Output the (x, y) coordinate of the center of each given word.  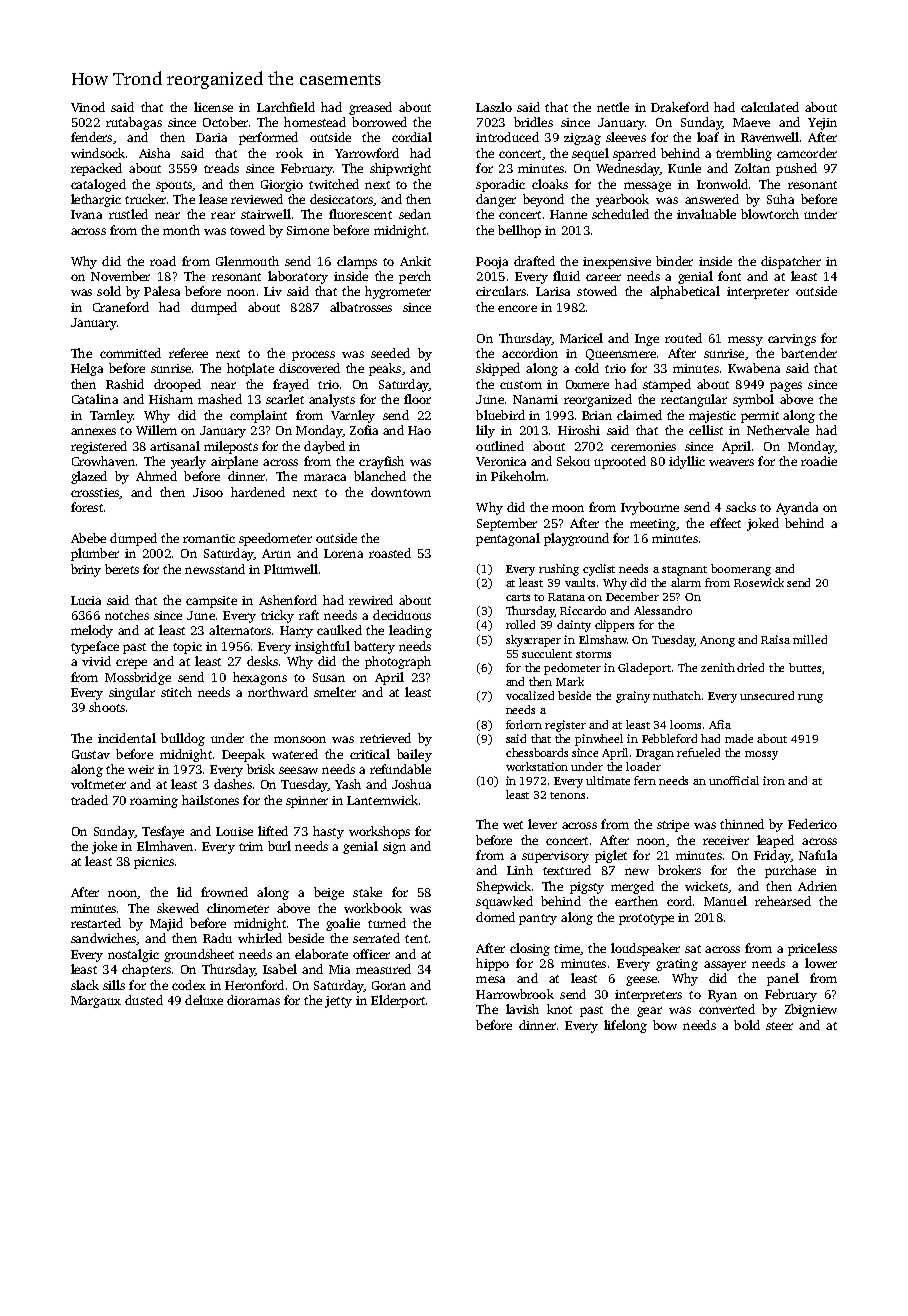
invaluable (706, 214)
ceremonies (643, 446)
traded (89, 800)
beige (329, 893)
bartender (809, 353)
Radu (217, 938)
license (213, 107)
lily (485, 431)
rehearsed (783, 901)
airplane (234, 462)
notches (127, 615)
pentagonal (508, 539)
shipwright (400, 169)
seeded (390, 353)
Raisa (775, 639)
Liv (273, 291)
